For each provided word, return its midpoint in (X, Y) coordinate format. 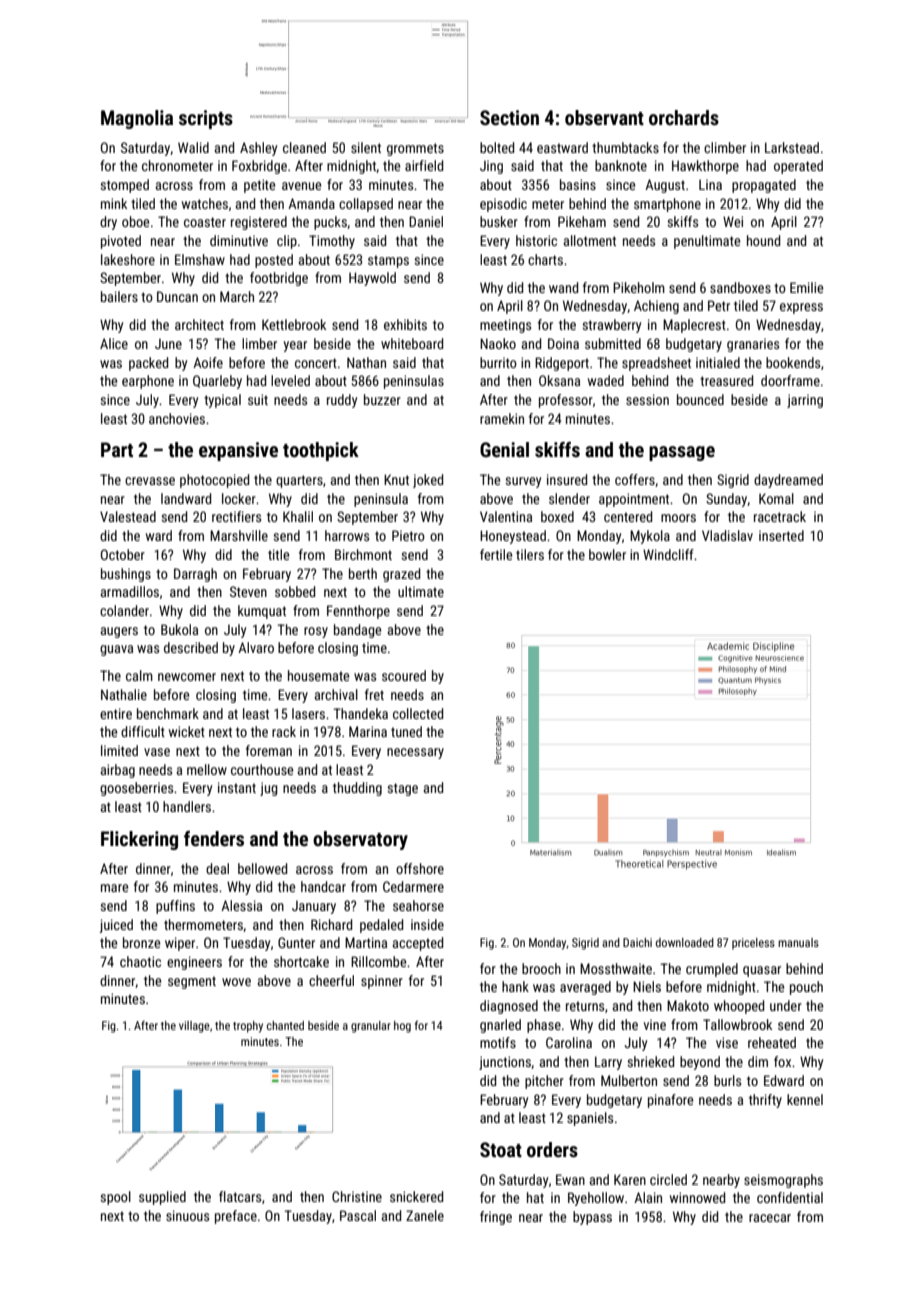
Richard (331, 924)
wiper (180, 944)
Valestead (128, 516)
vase (157, 752)
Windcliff (668, 554)
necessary (415, 753)
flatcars (240, 1196)
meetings (505, 326)
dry (108, 223)
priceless (753, 944)
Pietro (408, 535)
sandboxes (740, 287)
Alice (114, 343)
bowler (607, 554)
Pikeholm (639, 287)
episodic (503, 205)
